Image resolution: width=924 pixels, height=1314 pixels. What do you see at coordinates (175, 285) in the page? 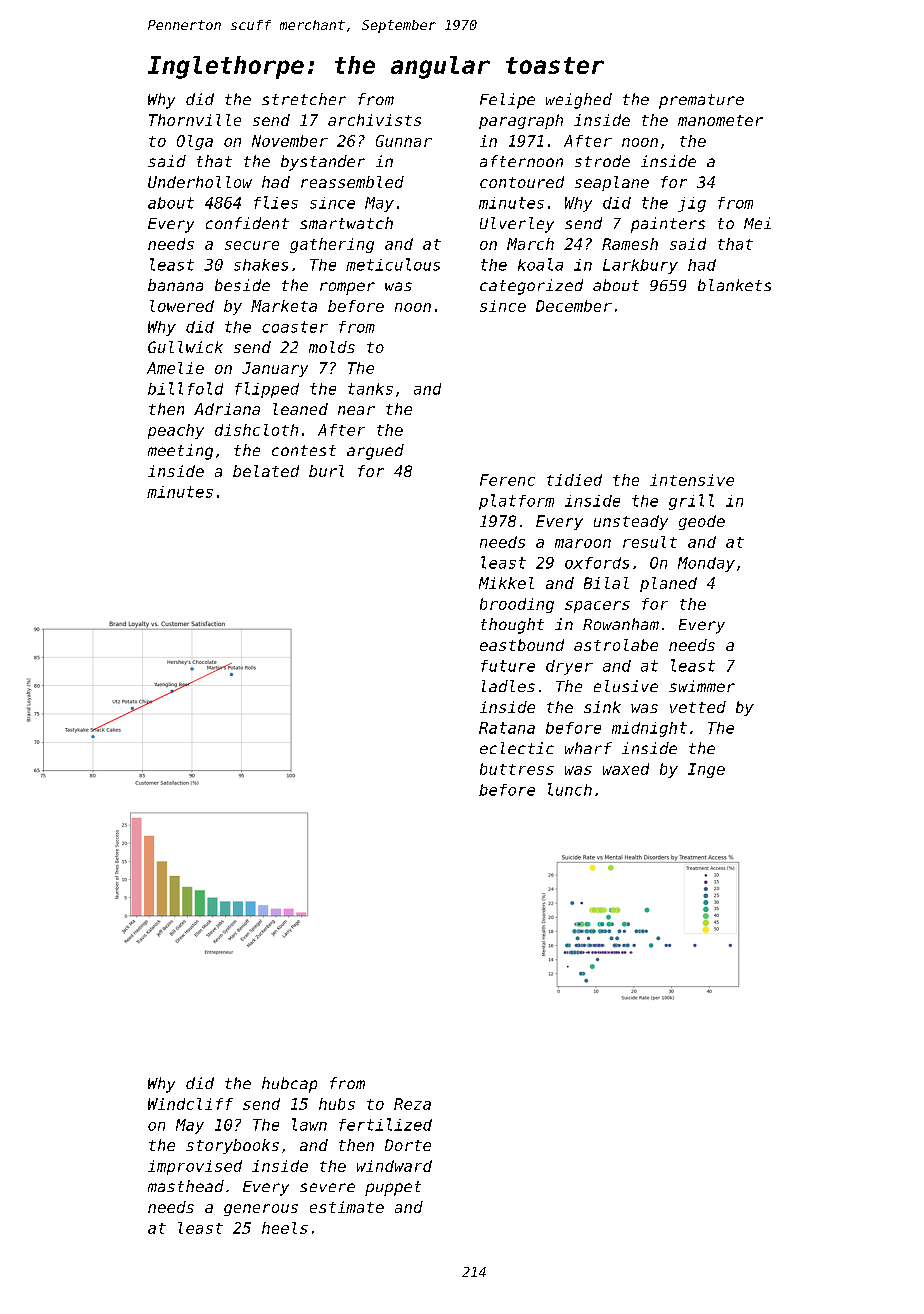
I see `banana` at bounding box center [175, 285].
